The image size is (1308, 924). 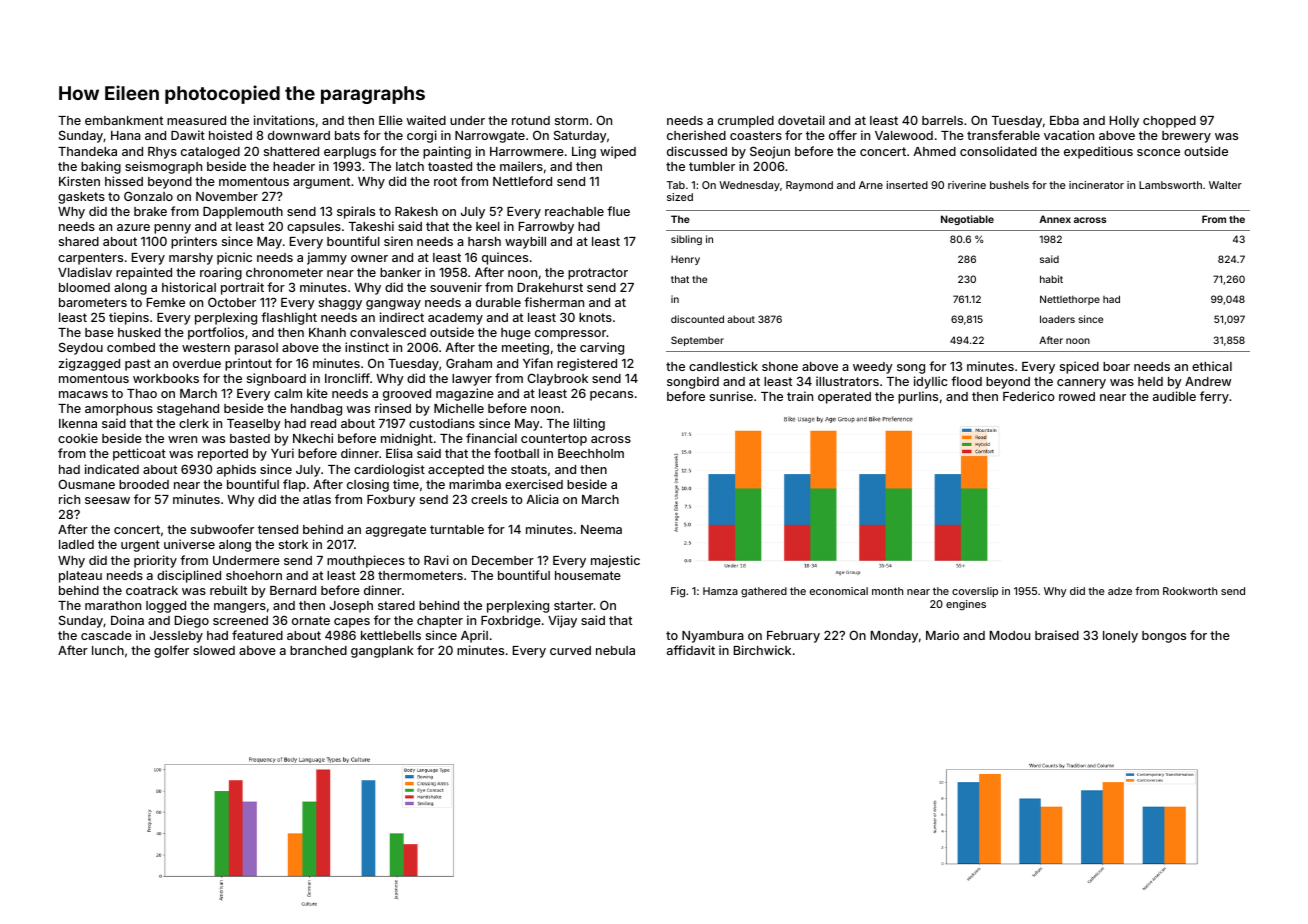 I want to click on ferry, so click(x=1214, y=397).
